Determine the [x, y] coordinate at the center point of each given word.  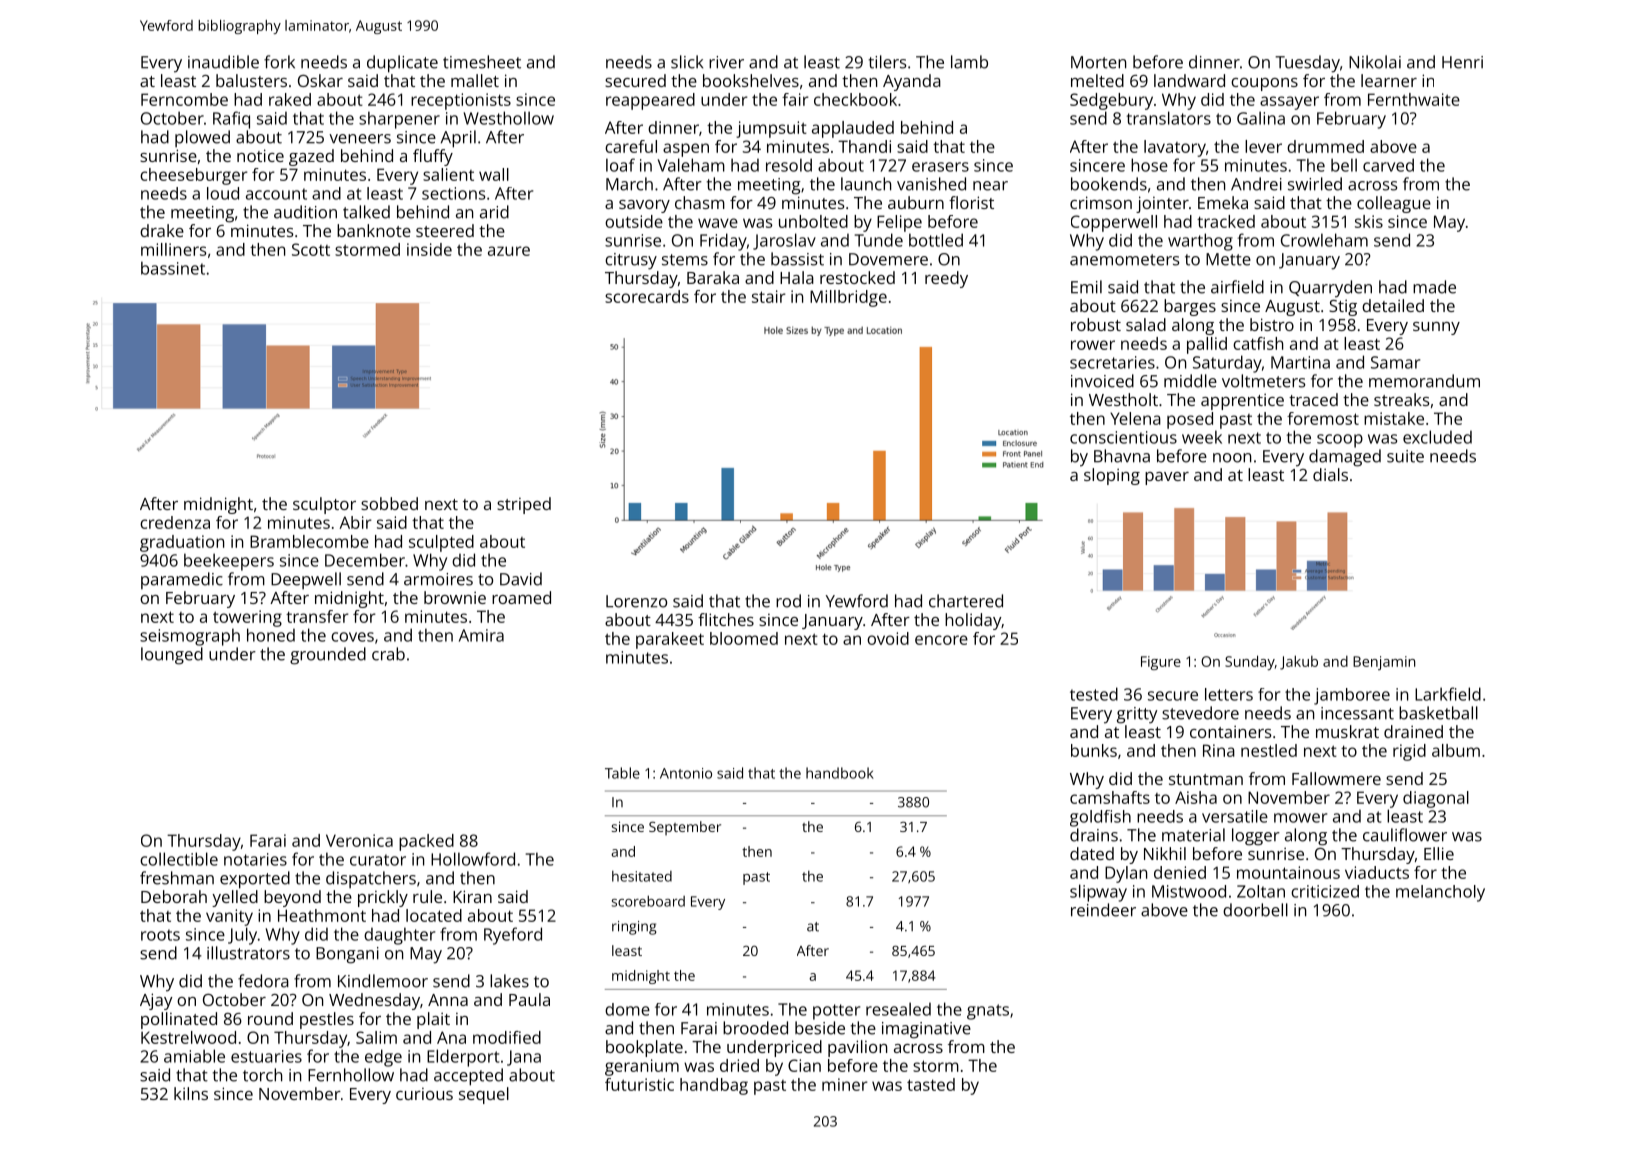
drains [1094, 835]
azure [509, 251]
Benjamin [1384, 663]
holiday [973, 621]
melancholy [1440, 893]
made [1434, 287]
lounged [172, 656]
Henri [1462, 62]
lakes [509, 981]
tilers [888, 62]
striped [524, 505]
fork [279, 62]
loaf [620, 165]
